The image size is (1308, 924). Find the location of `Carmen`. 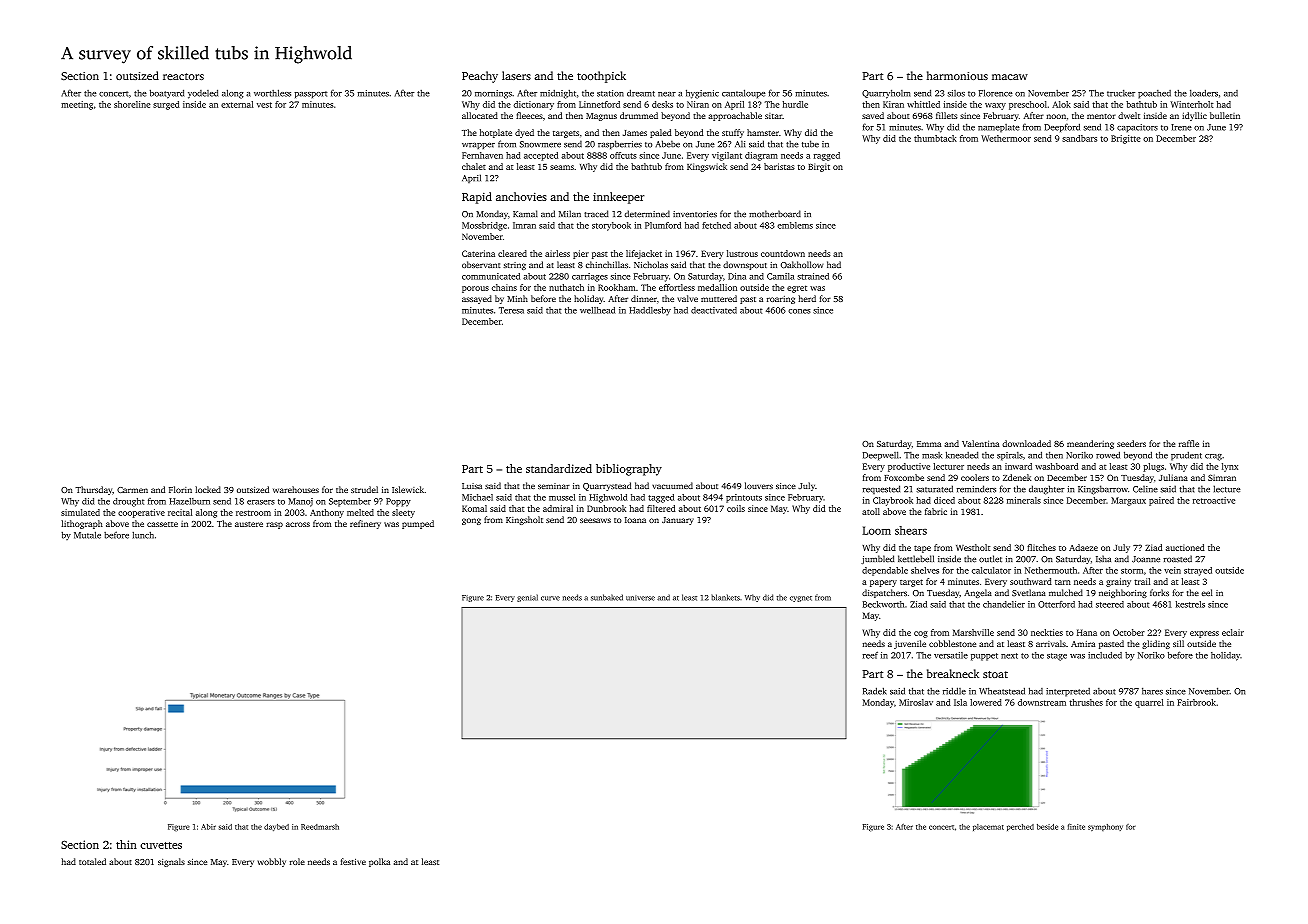

Carmen is located at coordinates (132, 490).
